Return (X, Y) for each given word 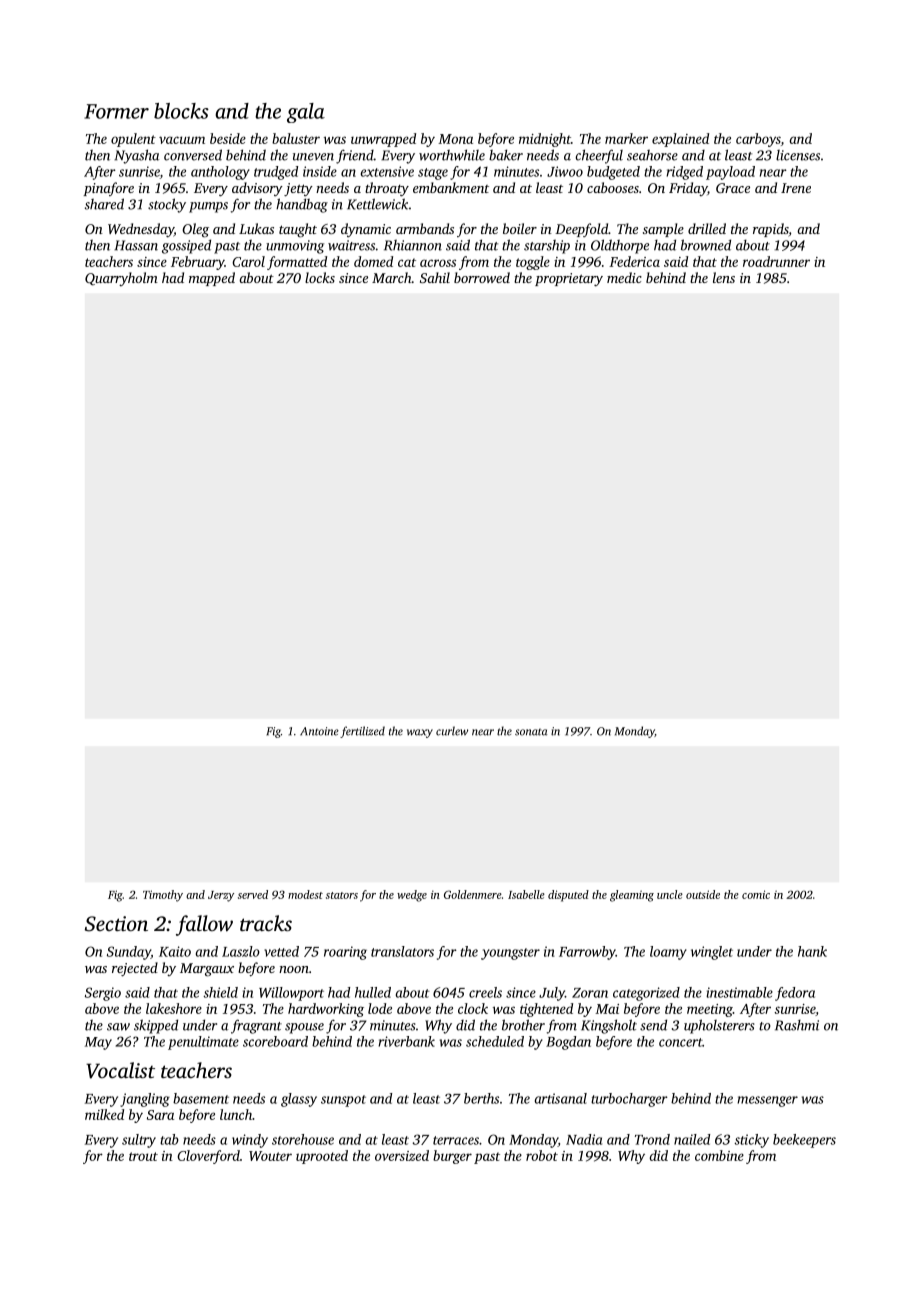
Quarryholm (121, 279)
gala (306, 113)
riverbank (406, 1041)
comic (756, 894)
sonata (531, 732)
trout (143, 1156)
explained (680, 140)
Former (116, 111)
